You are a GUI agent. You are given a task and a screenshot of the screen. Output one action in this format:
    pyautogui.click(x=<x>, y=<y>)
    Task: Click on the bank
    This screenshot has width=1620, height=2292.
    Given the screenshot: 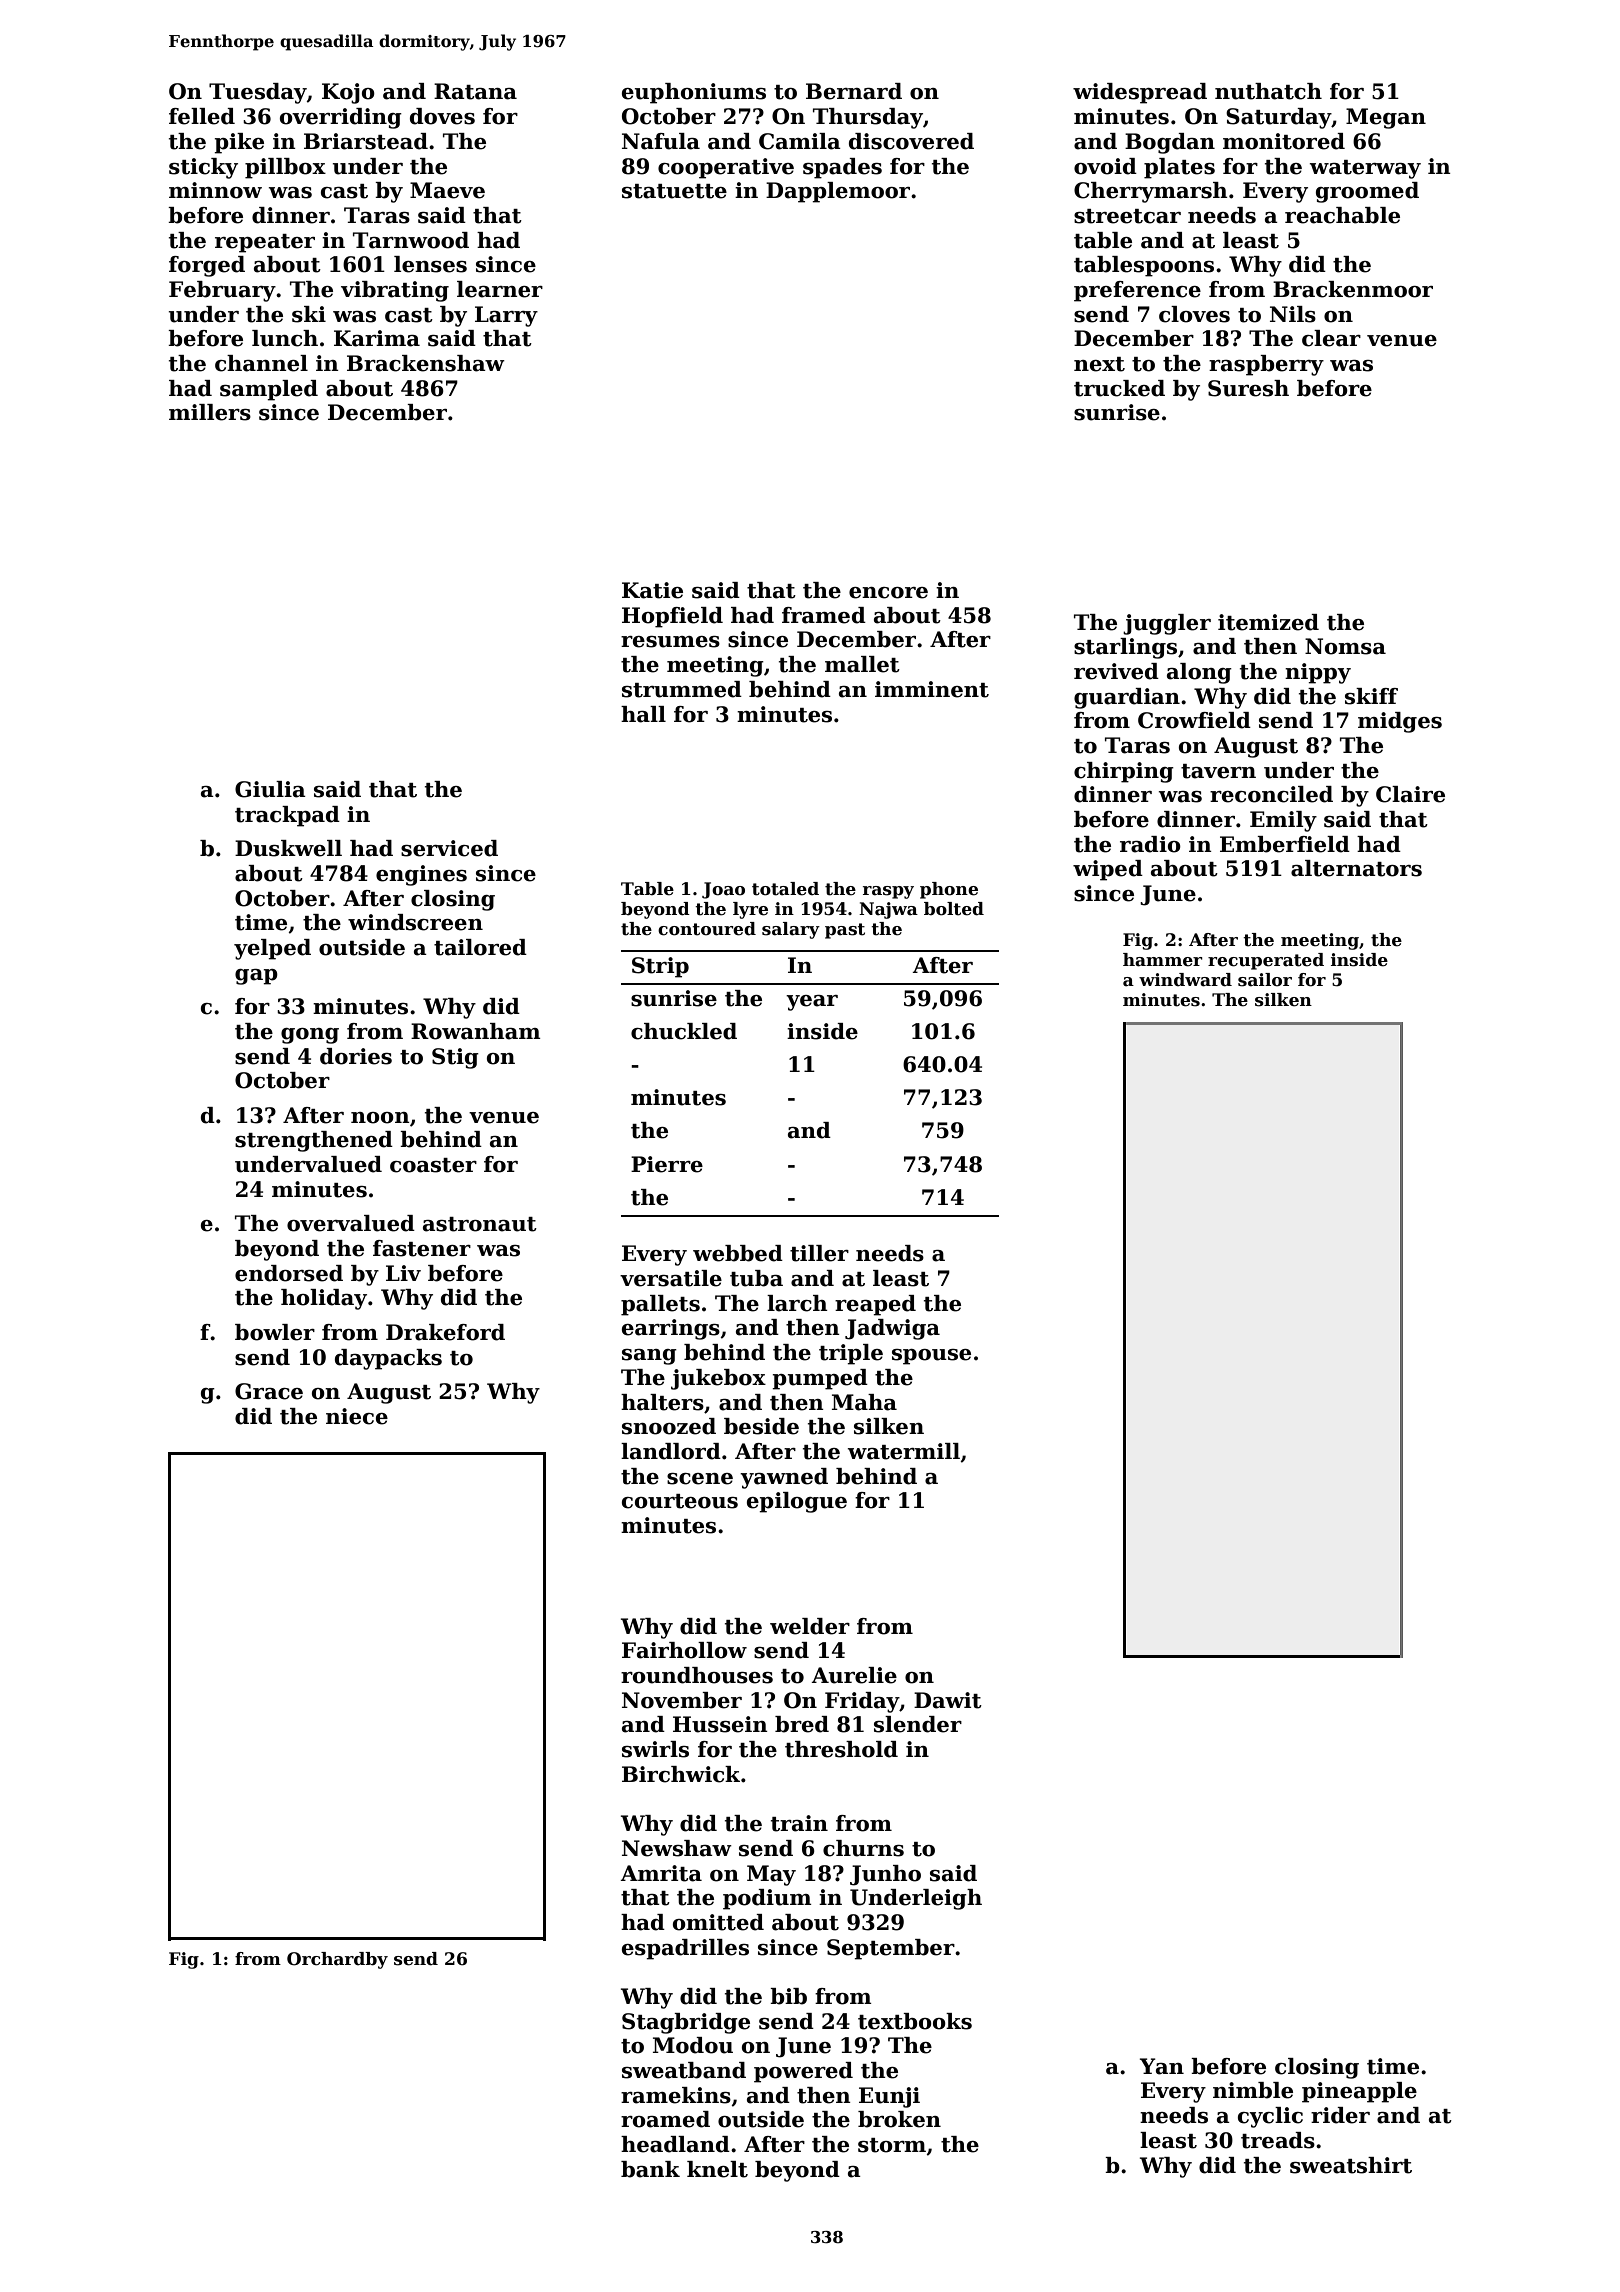 What is the action you would take?
    pyautogui.click(x=650, y=2169)
